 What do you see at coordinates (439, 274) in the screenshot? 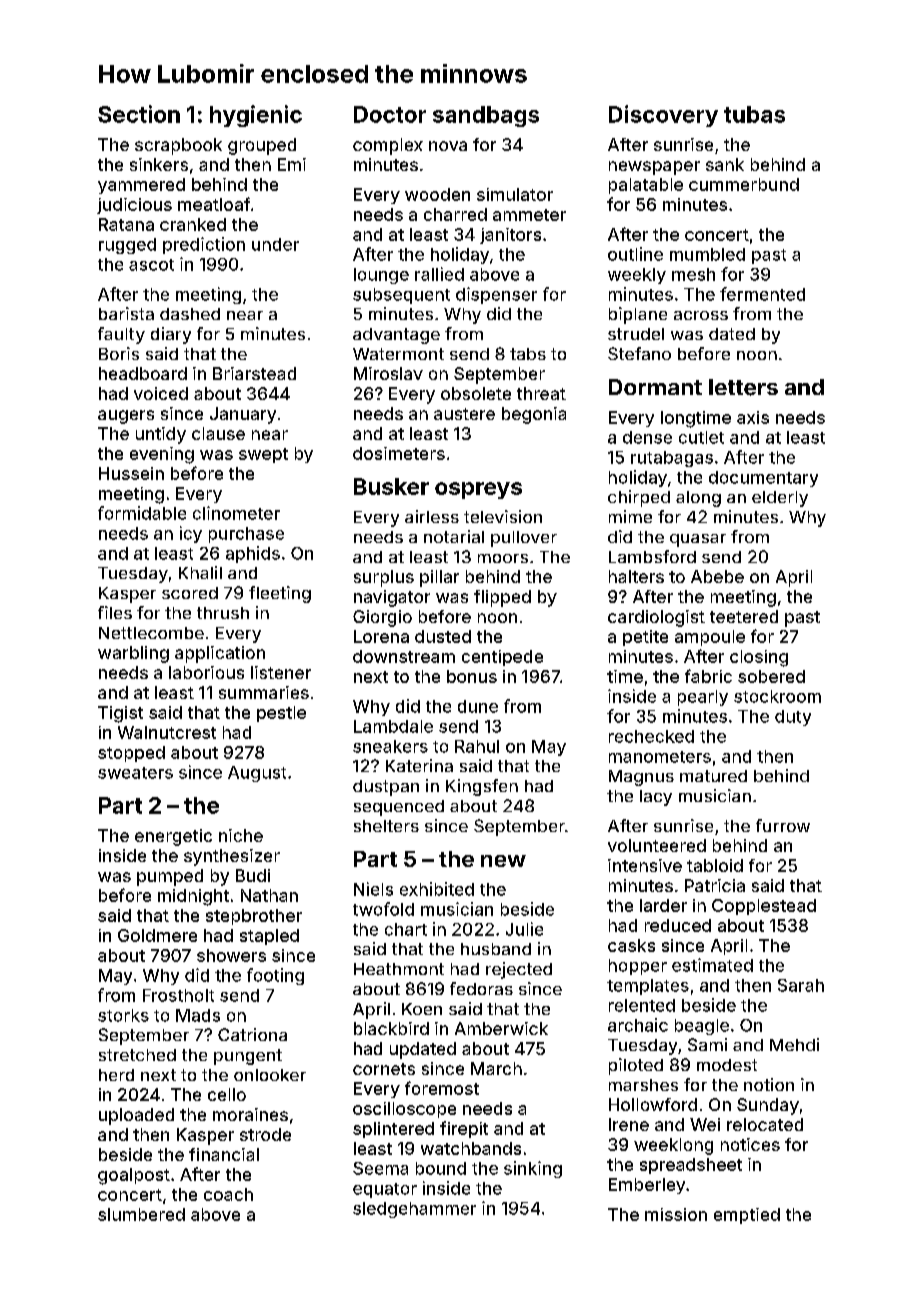
I see `rallied` at bounding box center [439, 274].
